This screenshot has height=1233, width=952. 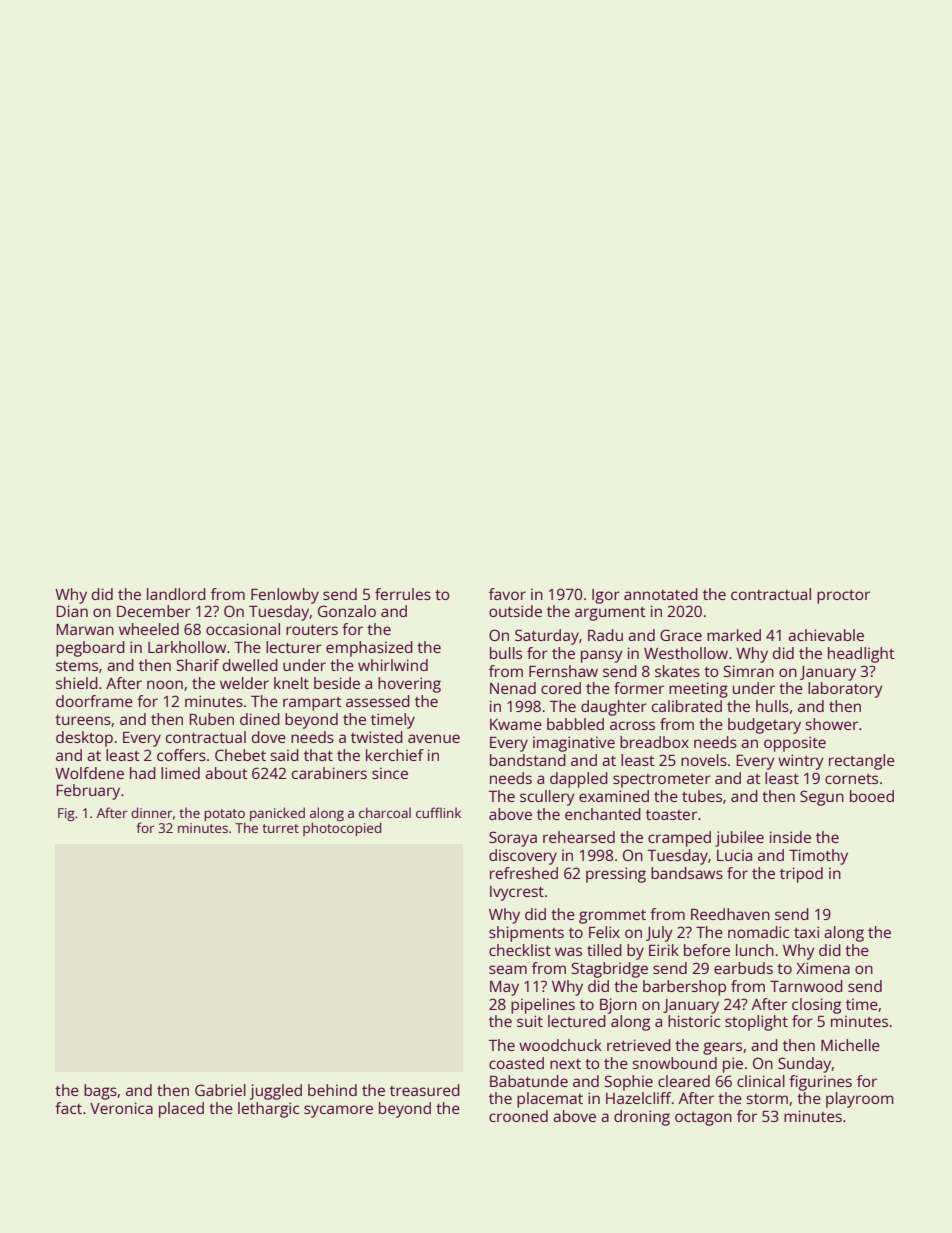 What do you see at coordinates (698, 690) in the screenshot?
I see `meeting` at bounding box center [698, 690].
